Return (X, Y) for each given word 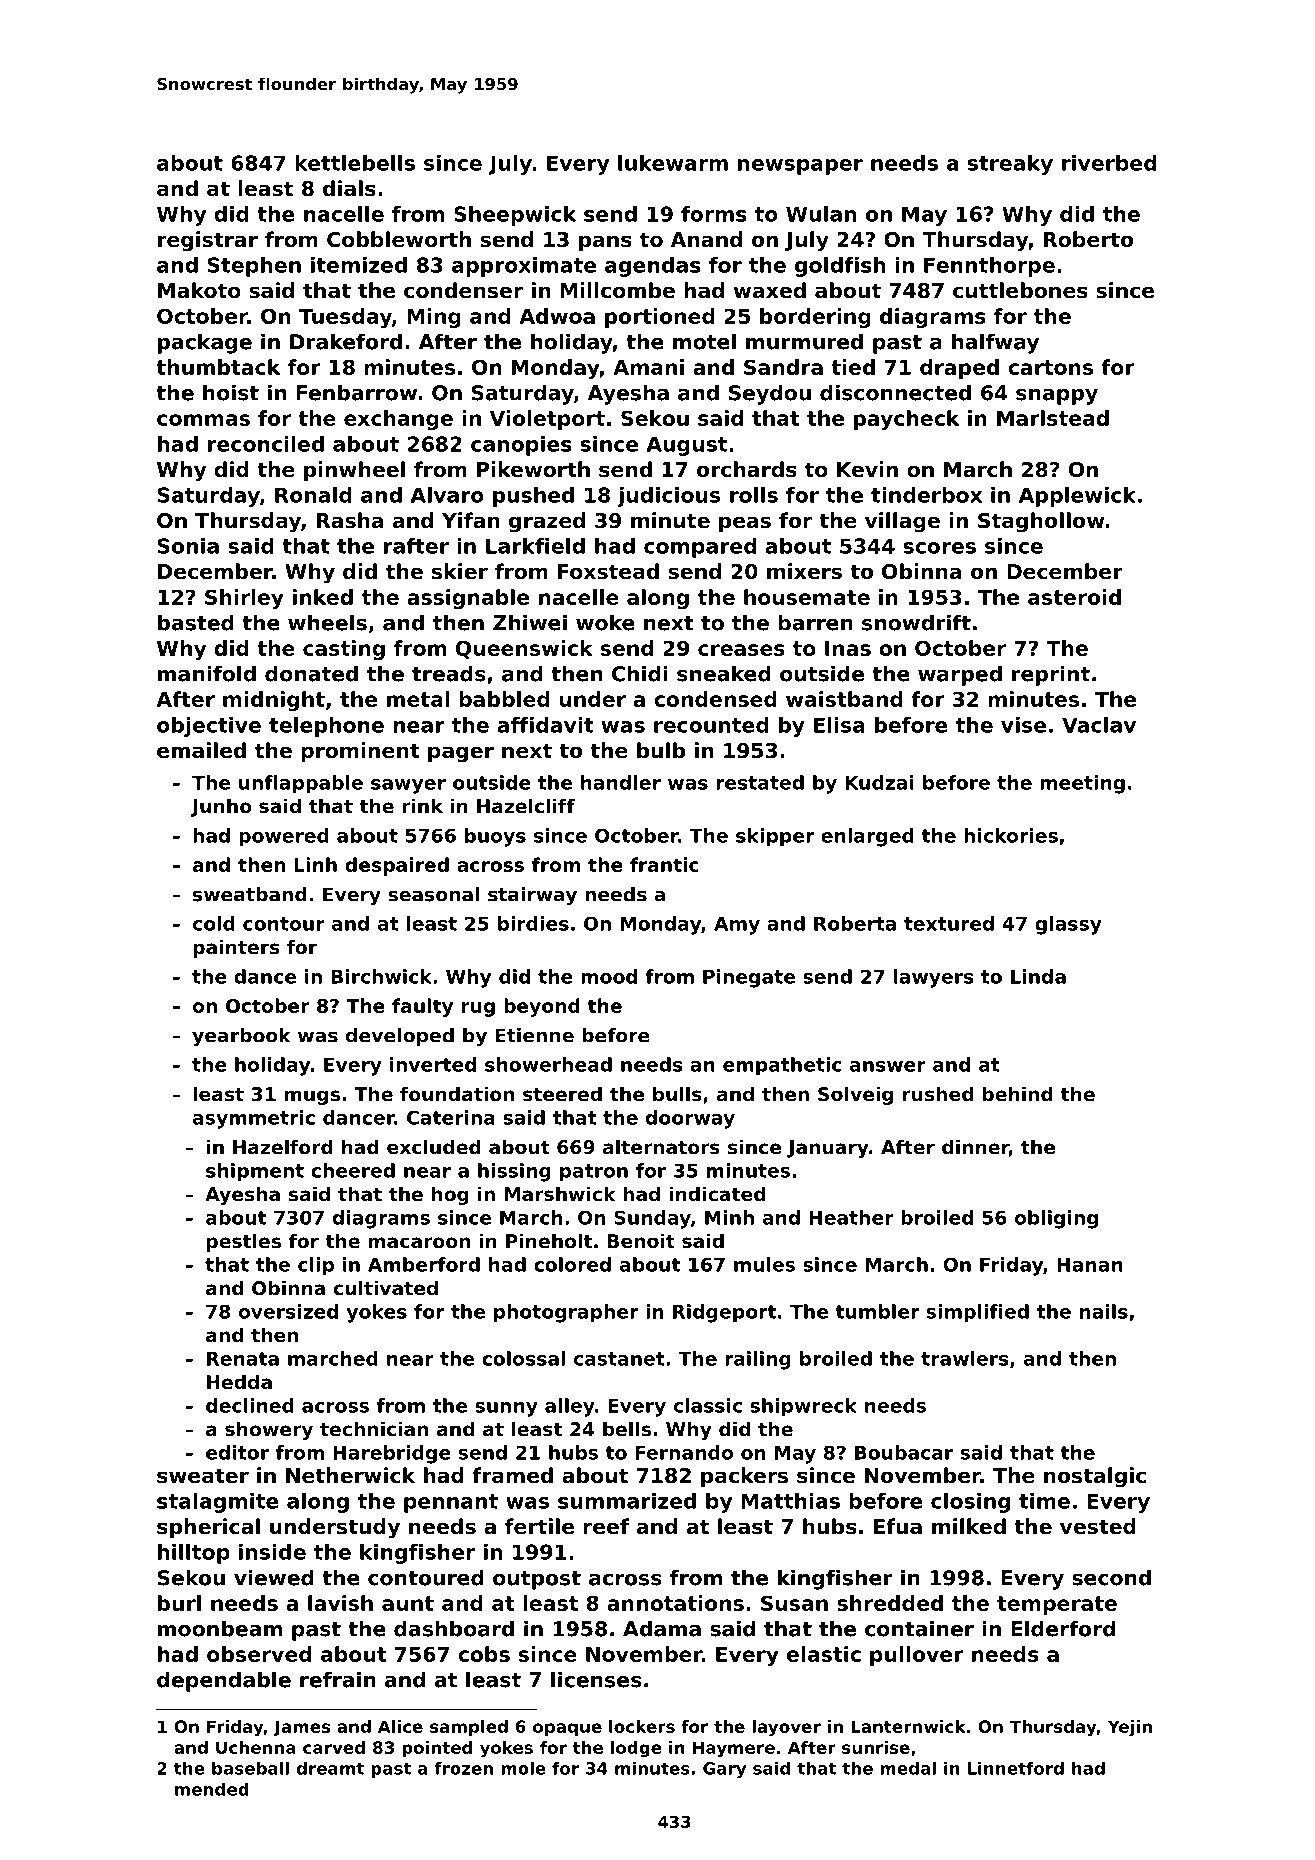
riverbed (1109, 163)
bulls (677, 1093)
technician (374, 1428)
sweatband (250, 894)
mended (212, 1789)
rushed (938, 1094)
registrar (208, 241)
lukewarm (673, 163)
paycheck (907, 420)
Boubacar (904, 1452)
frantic (664, 864)
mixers (804, 571)
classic (708, 1405)
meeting (1082, 784)
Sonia (188, 546)
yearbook (241, 1037)
